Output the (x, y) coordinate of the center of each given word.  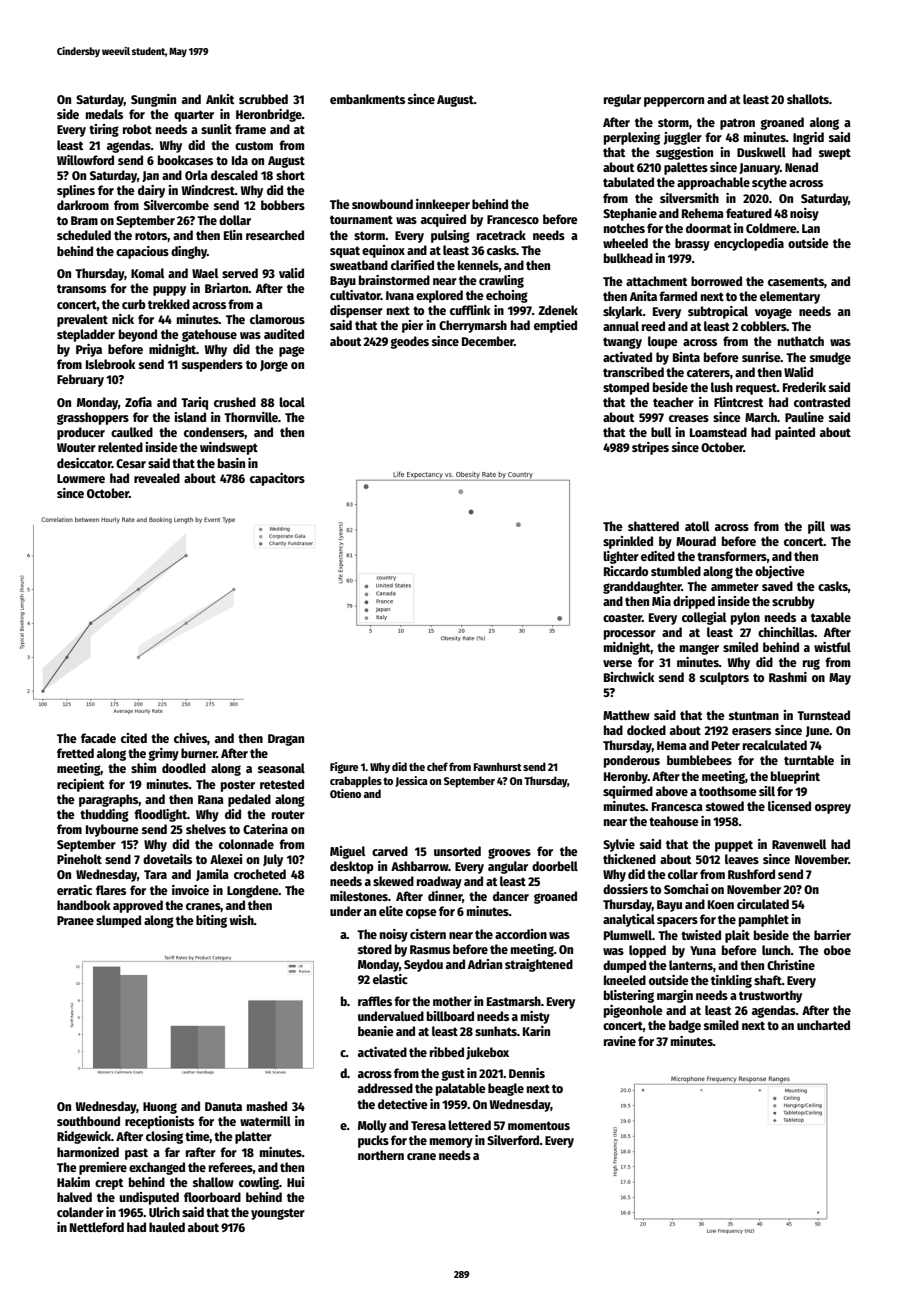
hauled (167, 1227)
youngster (278, 1214)
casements (796, 281)
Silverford (513, 1140)
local (292, 402)
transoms (81, 288)
